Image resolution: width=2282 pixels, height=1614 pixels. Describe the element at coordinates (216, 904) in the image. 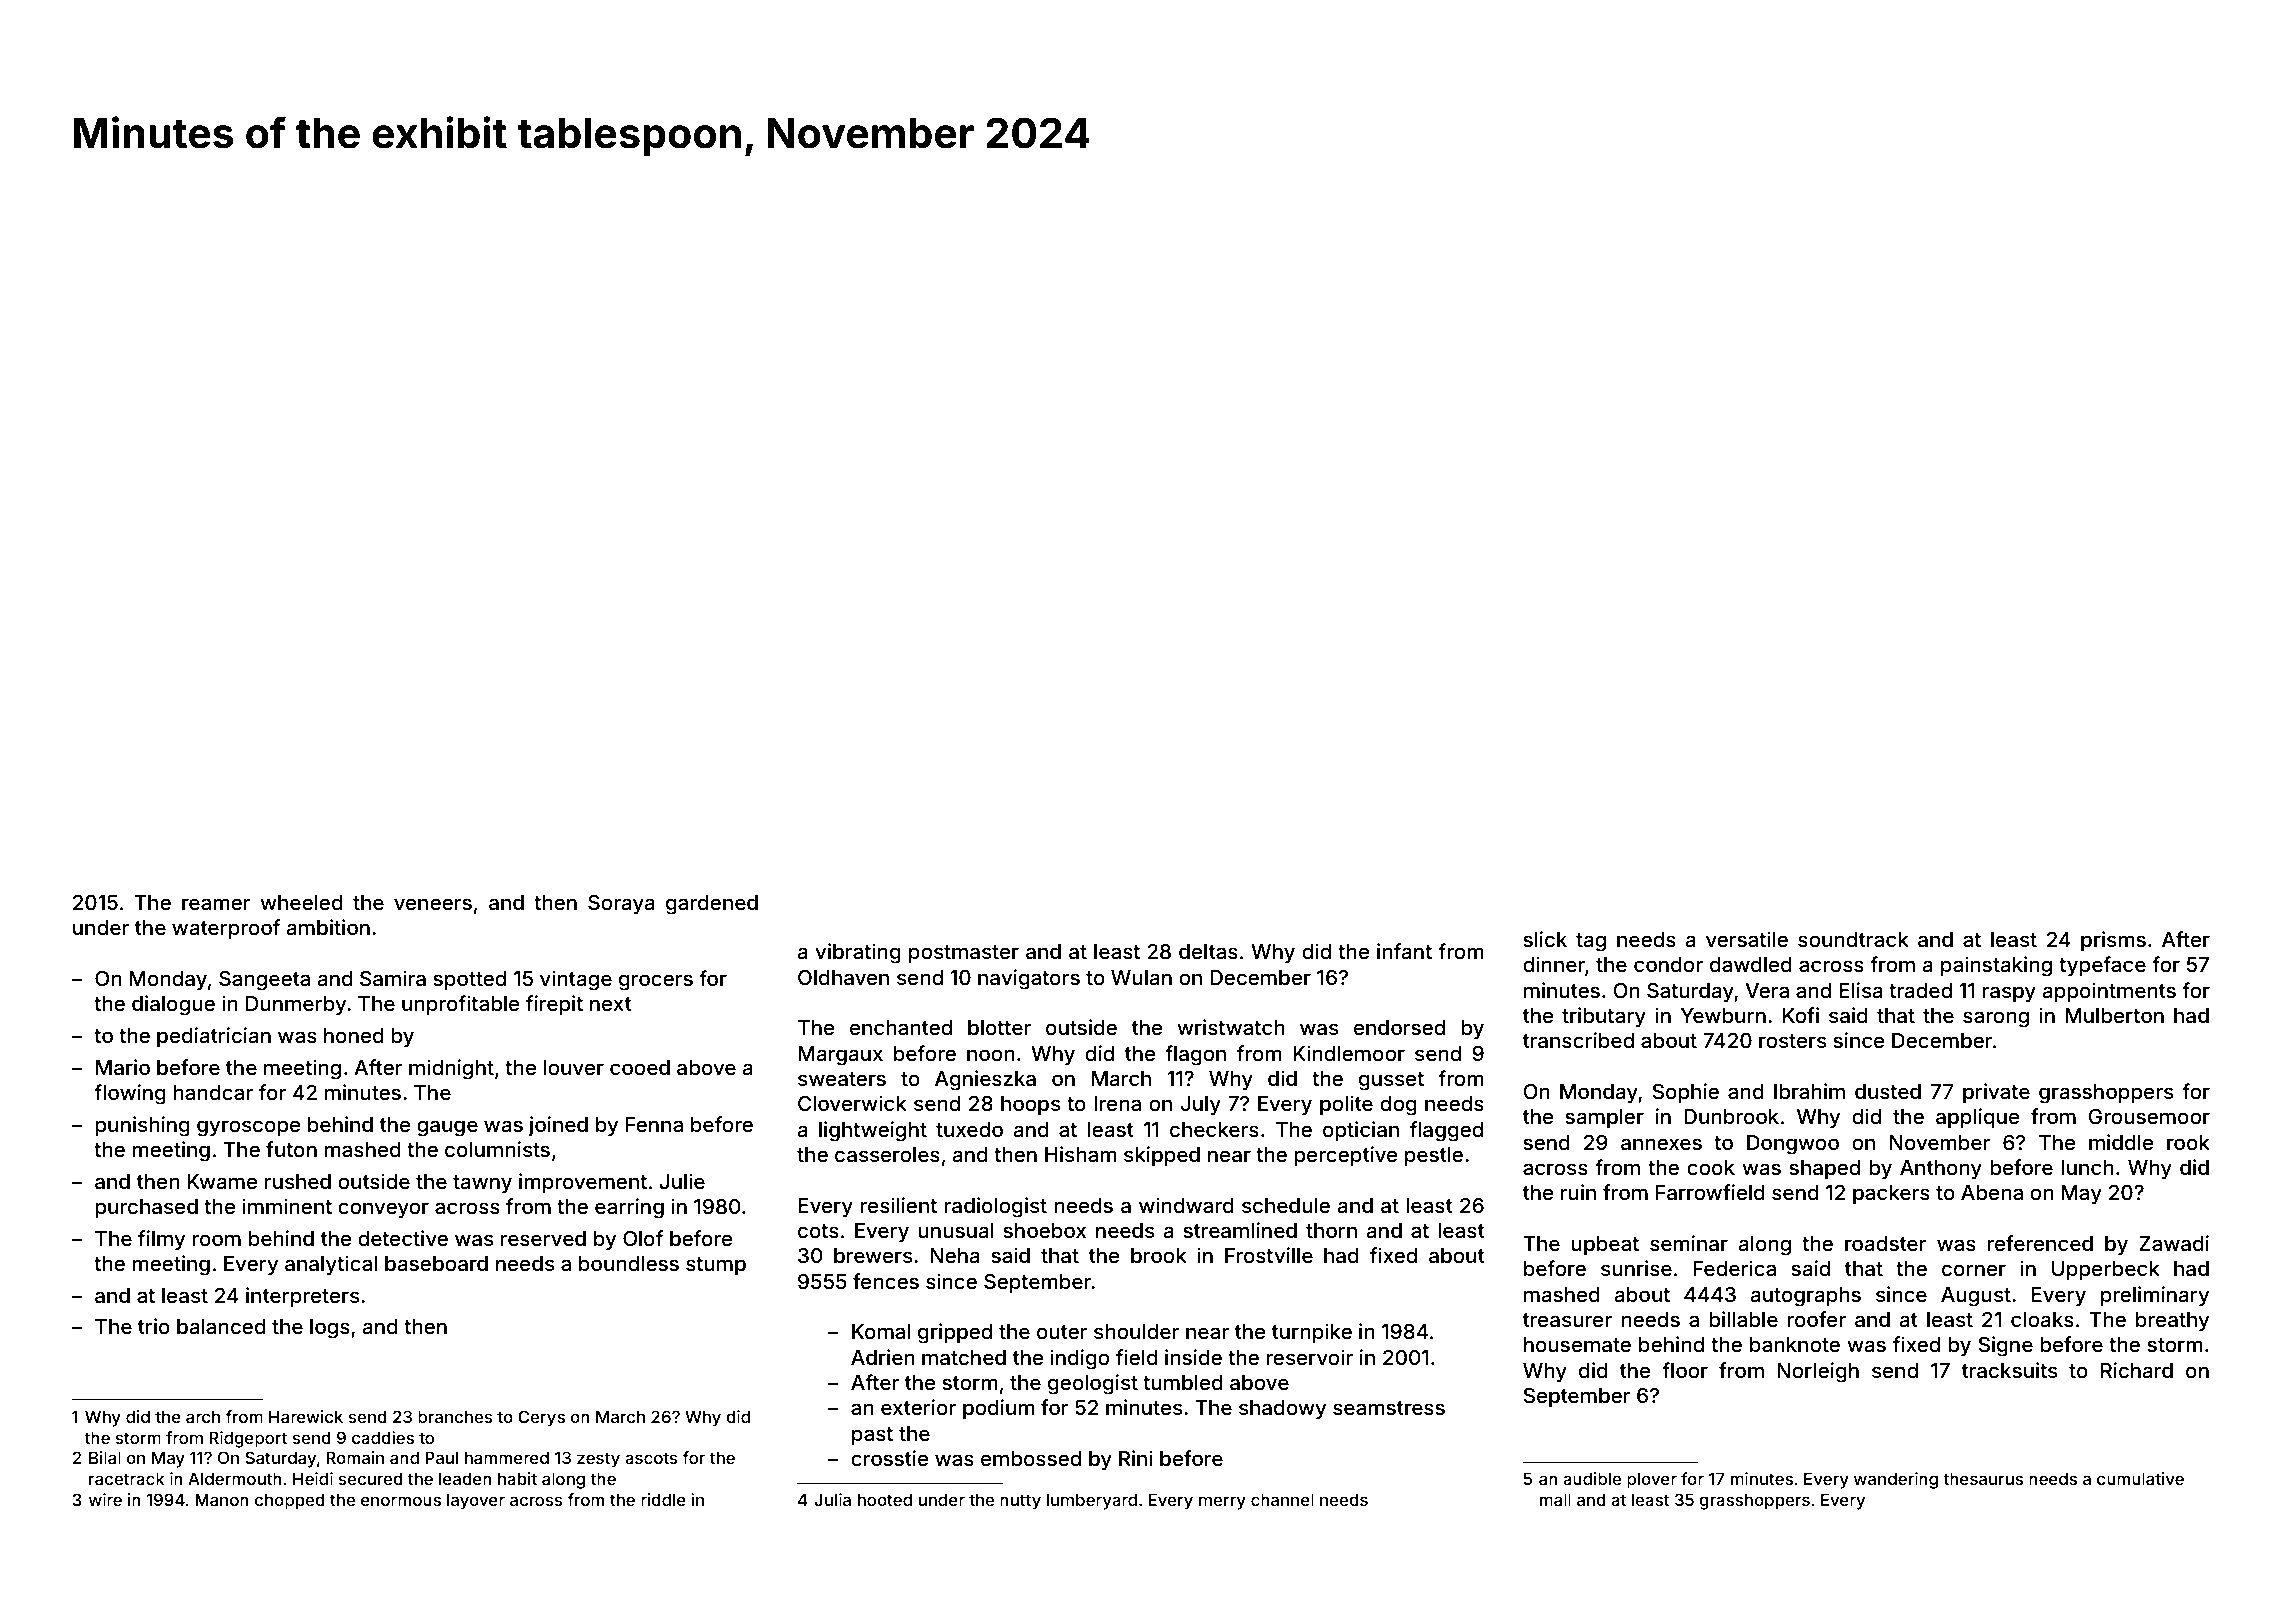

I see `reamer` at that location.
